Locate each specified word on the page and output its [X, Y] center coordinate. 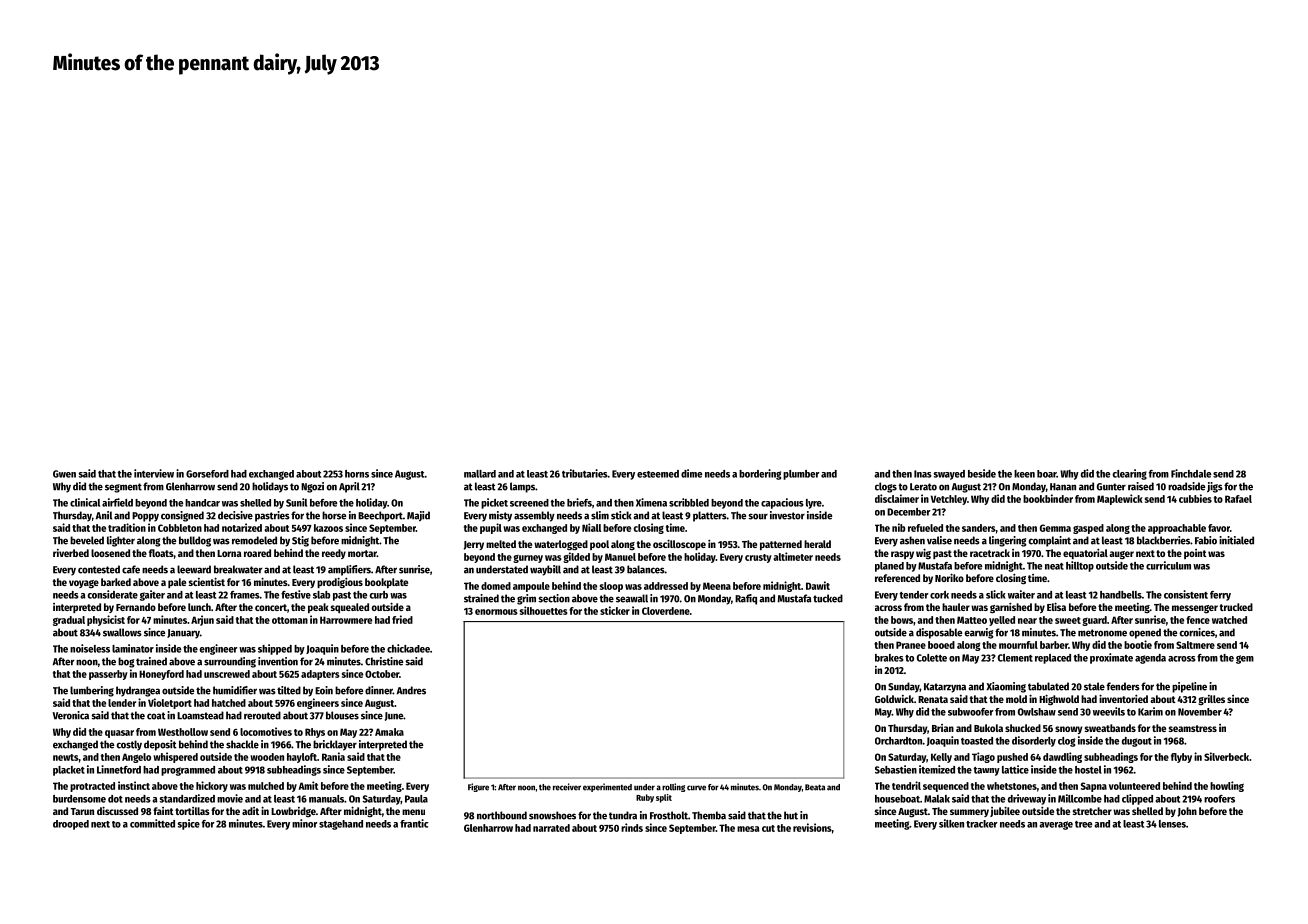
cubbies [1195, 498]
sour [758, 516]
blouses [342, 715]
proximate [1111, 658]
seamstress [1193, 728]
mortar [362, 553]
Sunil [296, 502]
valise [939, 540]
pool [599, 545]
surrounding [230, 662]
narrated [551, 828]
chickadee [408, 648]
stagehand [341, 825]
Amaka [389, 732]
